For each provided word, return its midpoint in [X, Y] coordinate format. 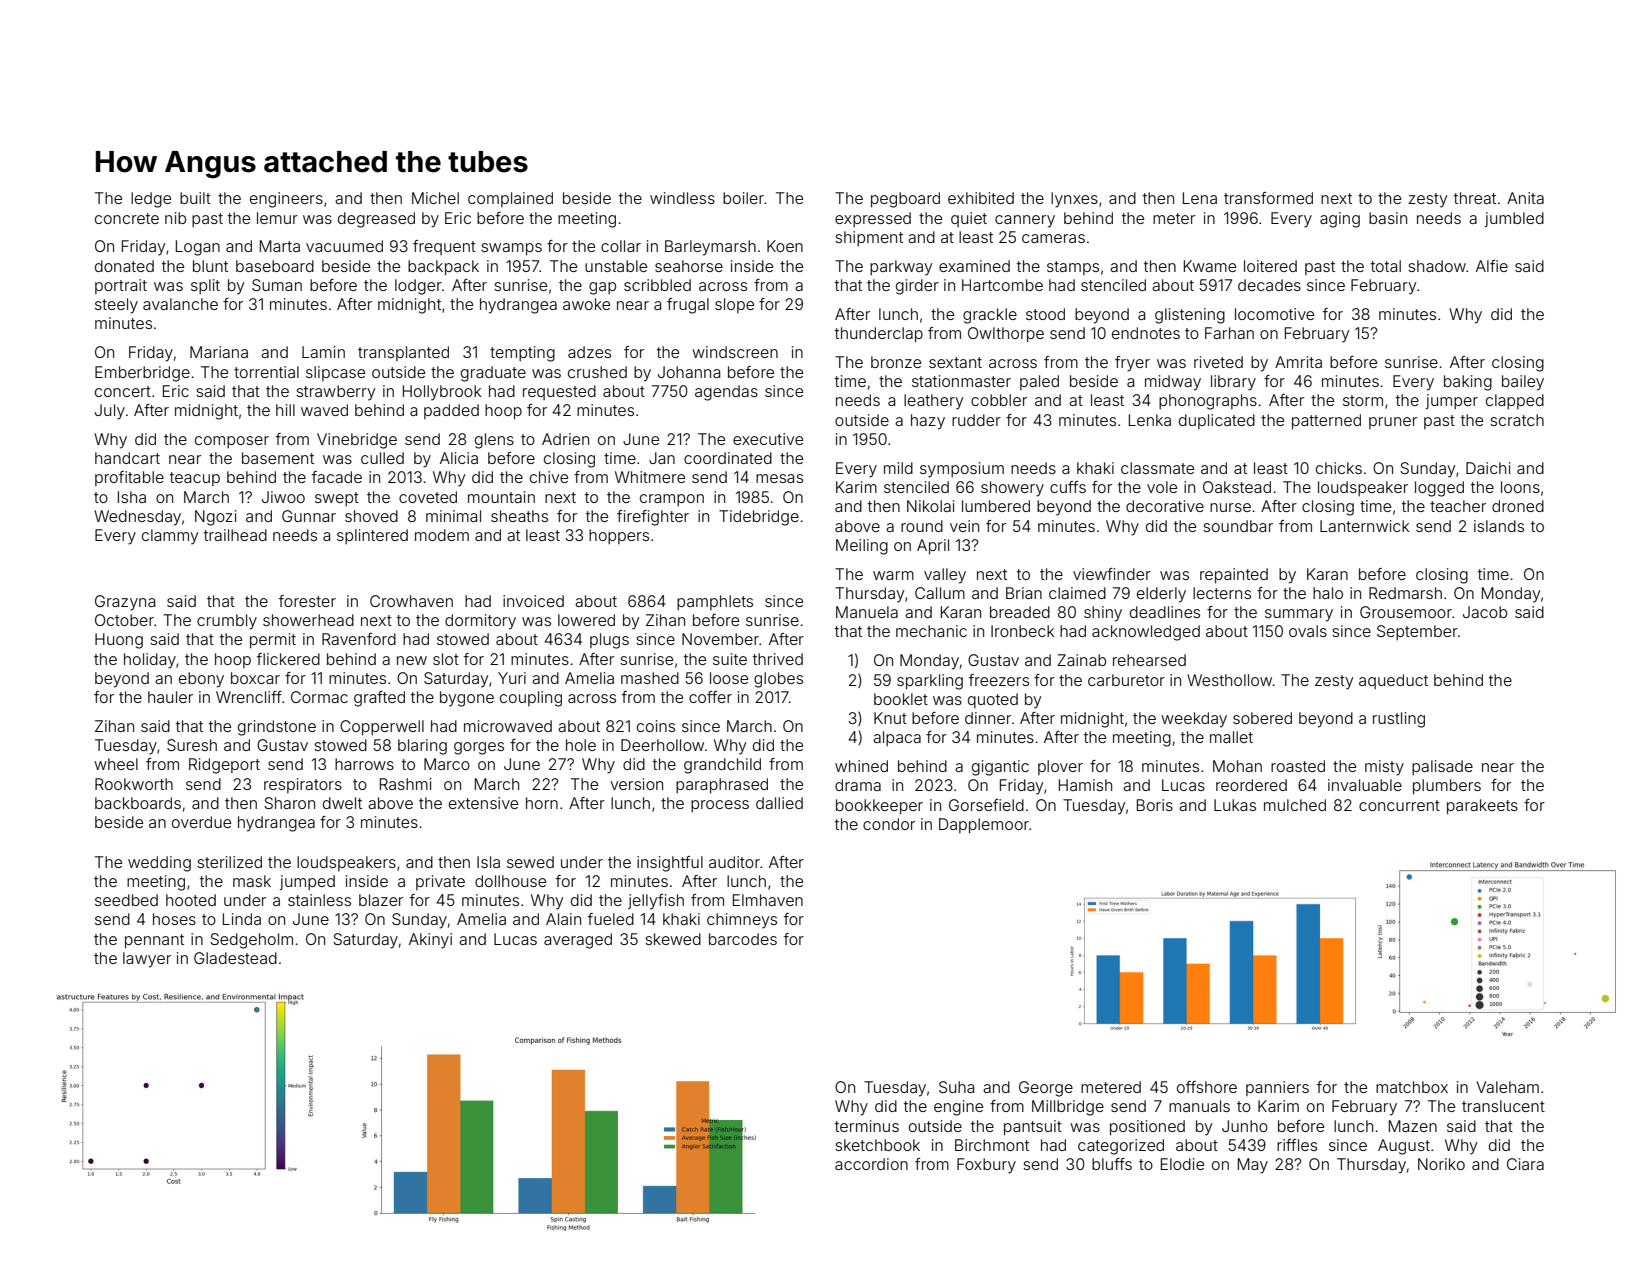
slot [446, 659]
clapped [1515, 401]
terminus [867, 1126]
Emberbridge [142, 374]
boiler [743, 198]
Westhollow [1229, 680]
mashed [650, 678]
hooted [191, 900]
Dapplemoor [984, 825]
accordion [871, 1164]
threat [1475, 198]
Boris [1155, 805]
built [195, 198]
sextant [955, 362]
